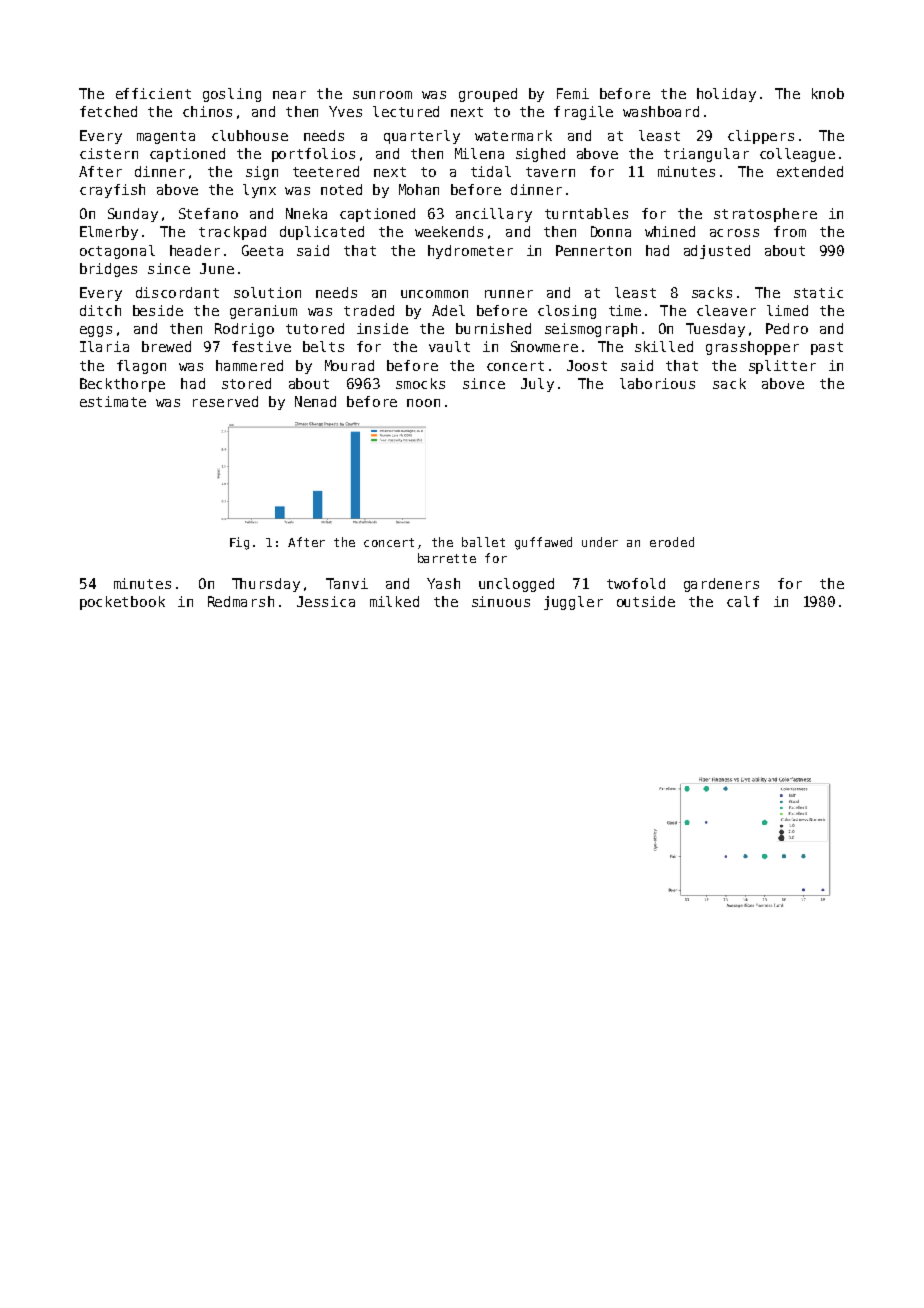 This page has height=1308, width=924. What do you see at coordinates (422, 137) in the page?
I see `quarterly` at bounding box center [422, 137].
